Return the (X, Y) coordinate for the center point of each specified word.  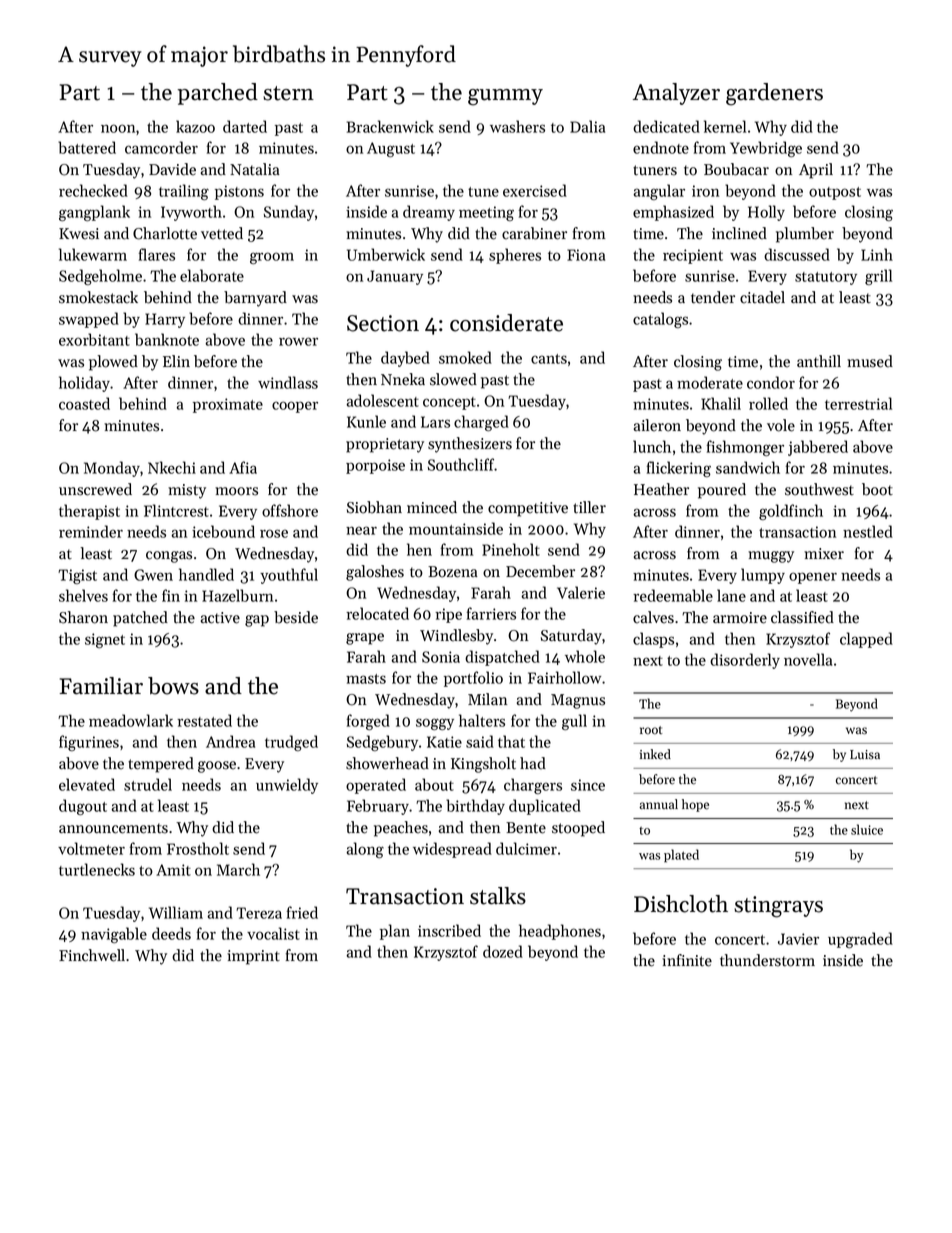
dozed (503, 951)
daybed (405, 359)
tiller (589, 507)
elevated (87, 784)
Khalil (721, 403)
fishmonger (745, 448)
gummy (505, 97)
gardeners (774, 94)
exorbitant (94, 339)
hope (695, 805)
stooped (578, 829)
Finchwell (92, 955)
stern (288, 93)
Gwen (153, 575)
